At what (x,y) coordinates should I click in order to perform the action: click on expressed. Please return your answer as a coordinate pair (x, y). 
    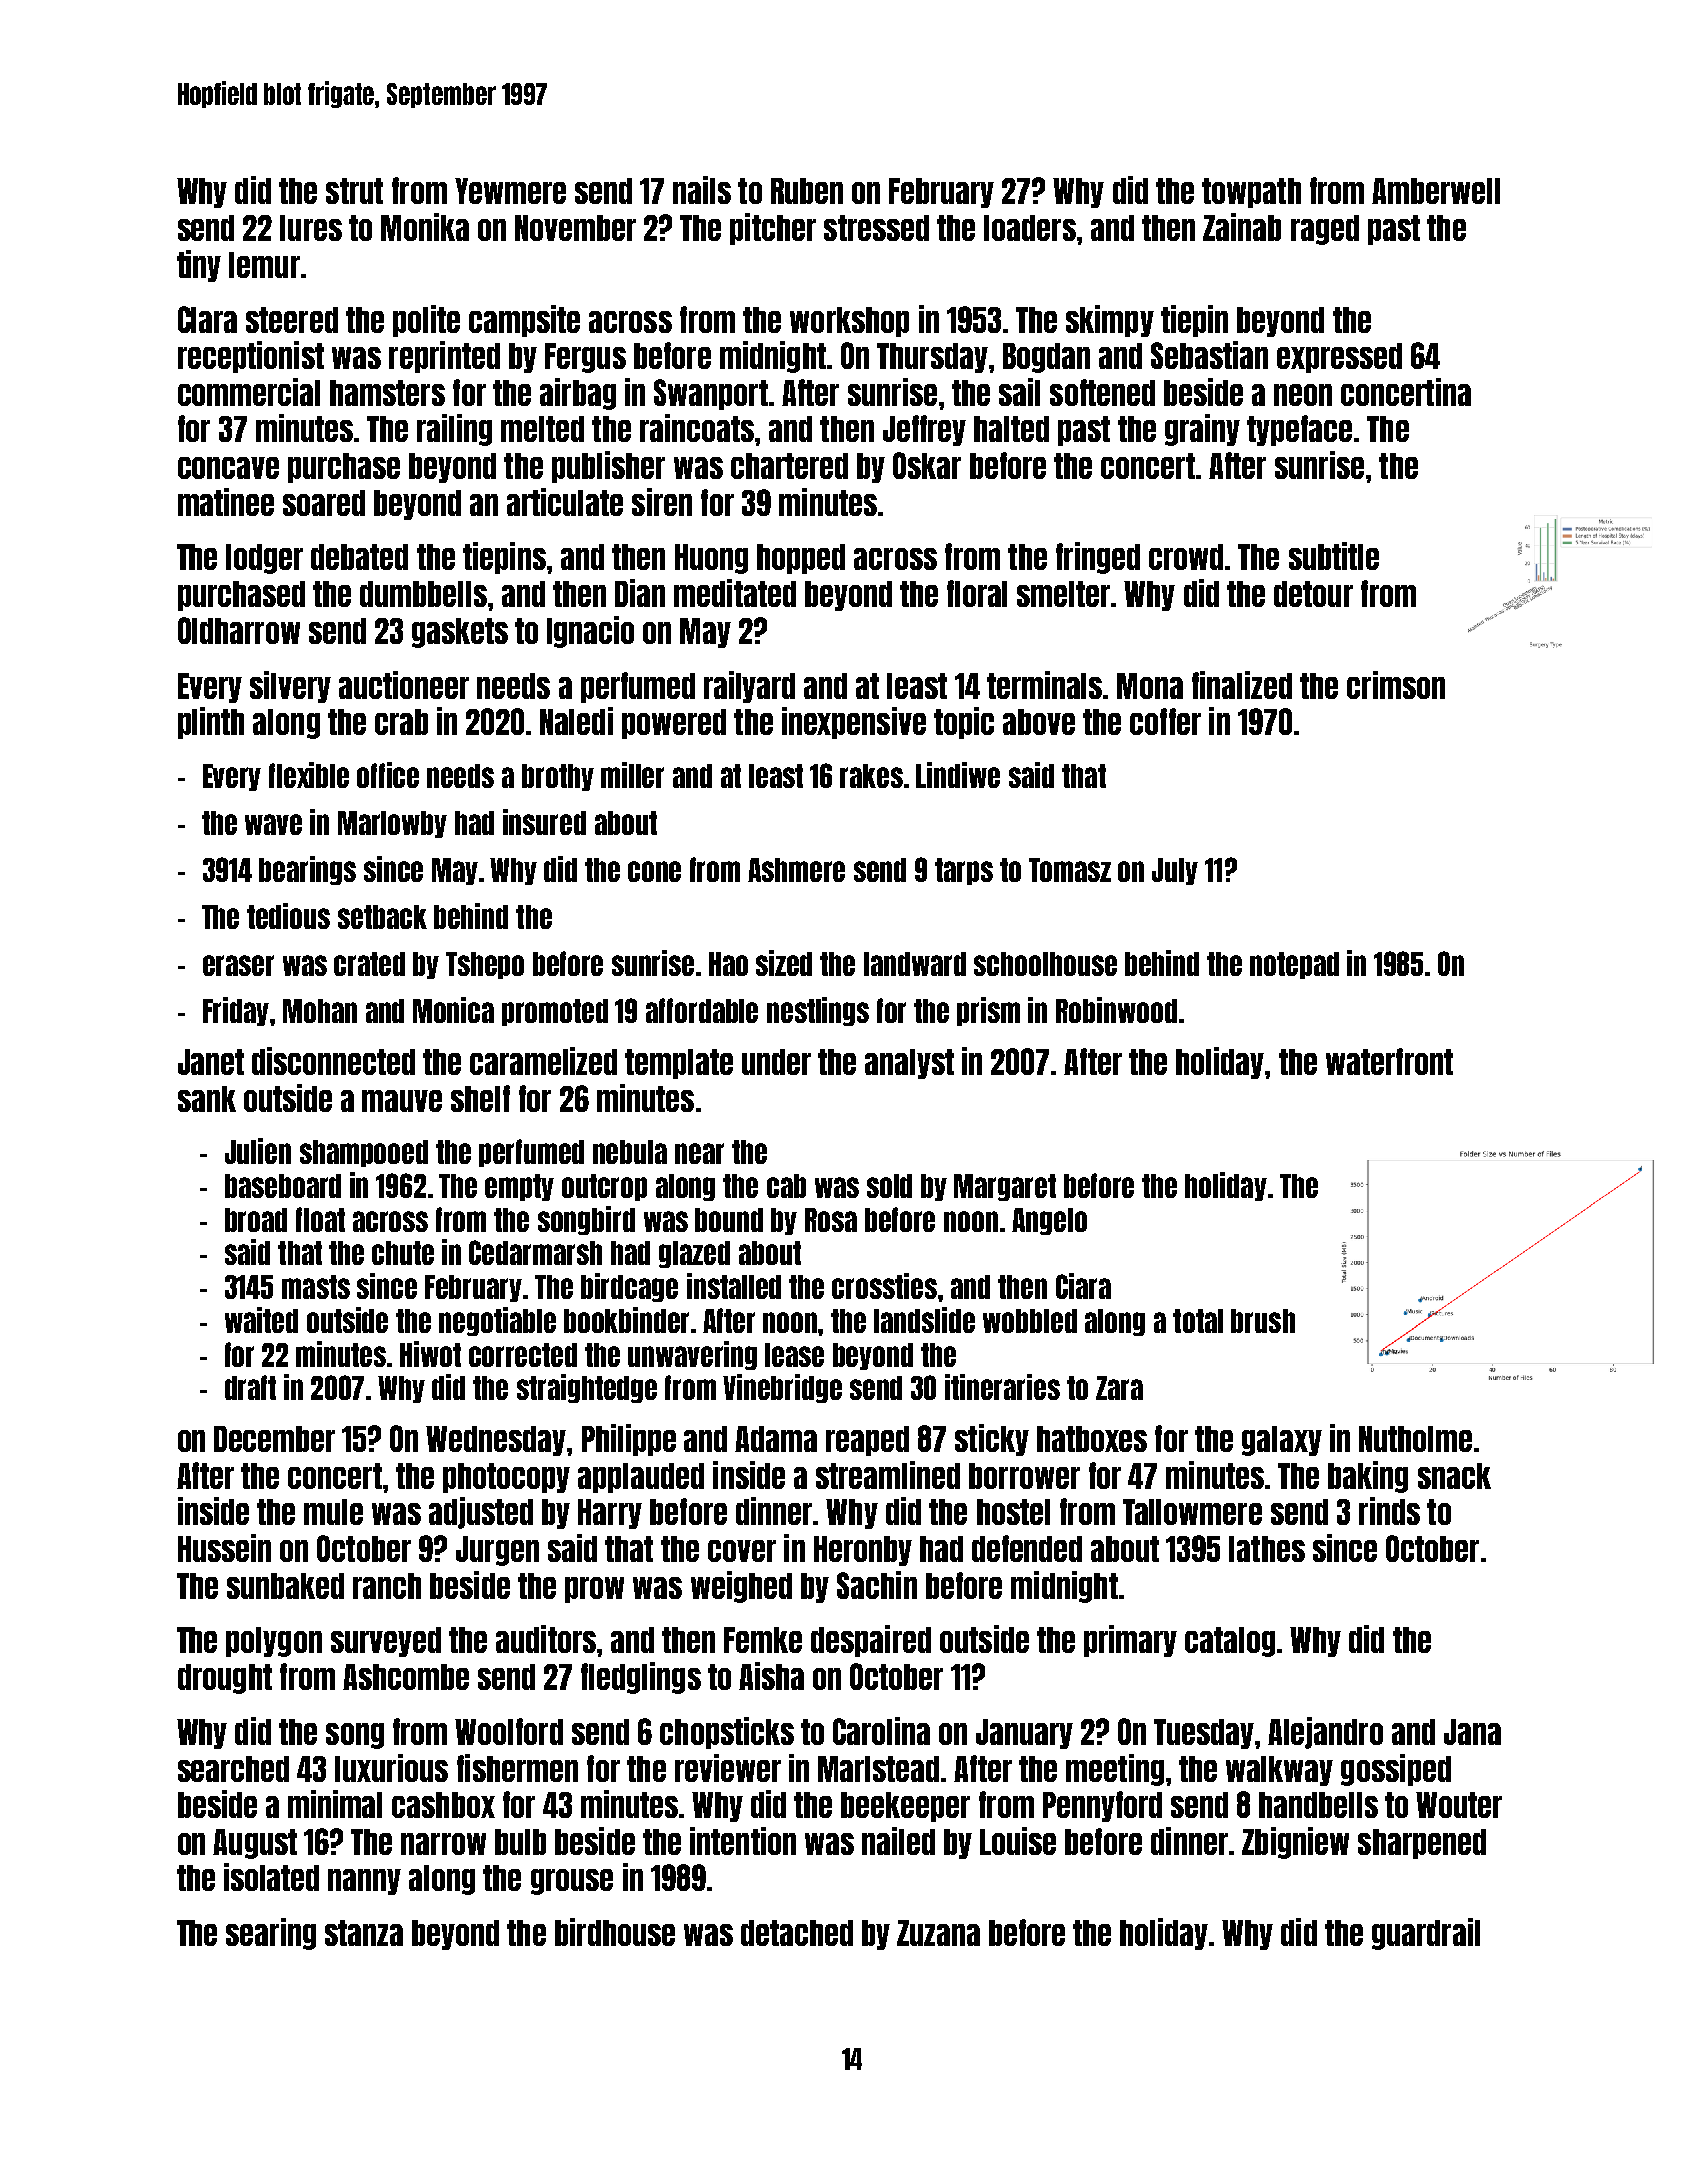
    Looking at the image, I should click on (1339, 358).
